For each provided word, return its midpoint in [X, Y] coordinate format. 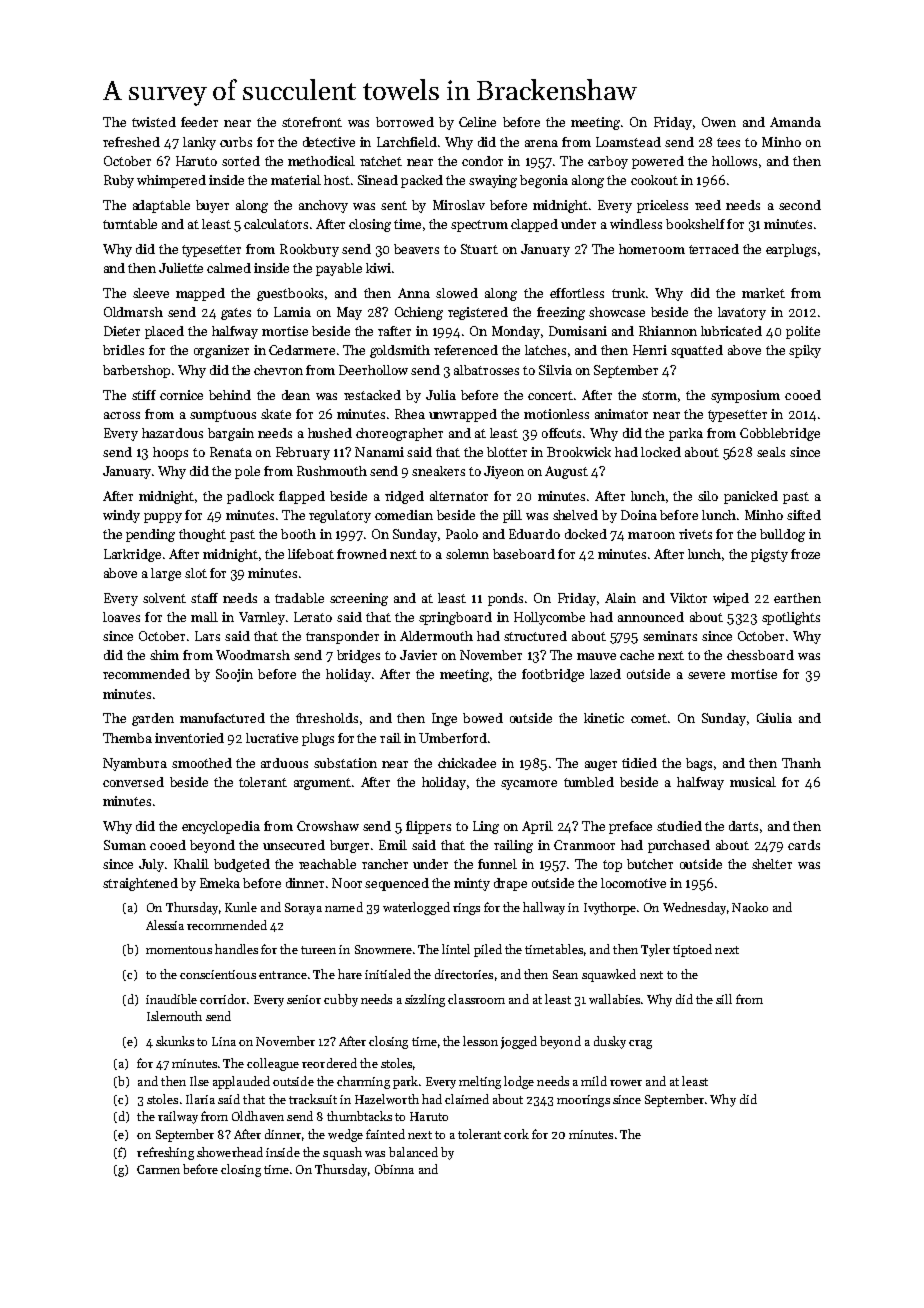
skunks [175, 1041]
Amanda [795, 122]
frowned [362, 554]
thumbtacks [359, 1116]
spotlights [791, 618]
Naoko [750, 907]
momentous [179, 950]
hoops [170, 453]
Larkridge [132, 555]
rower [626, 1083]
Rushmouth [332, 471]
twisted [154, 122]
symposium [745, 396]
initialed [388, 974]
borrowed [405, 122]
